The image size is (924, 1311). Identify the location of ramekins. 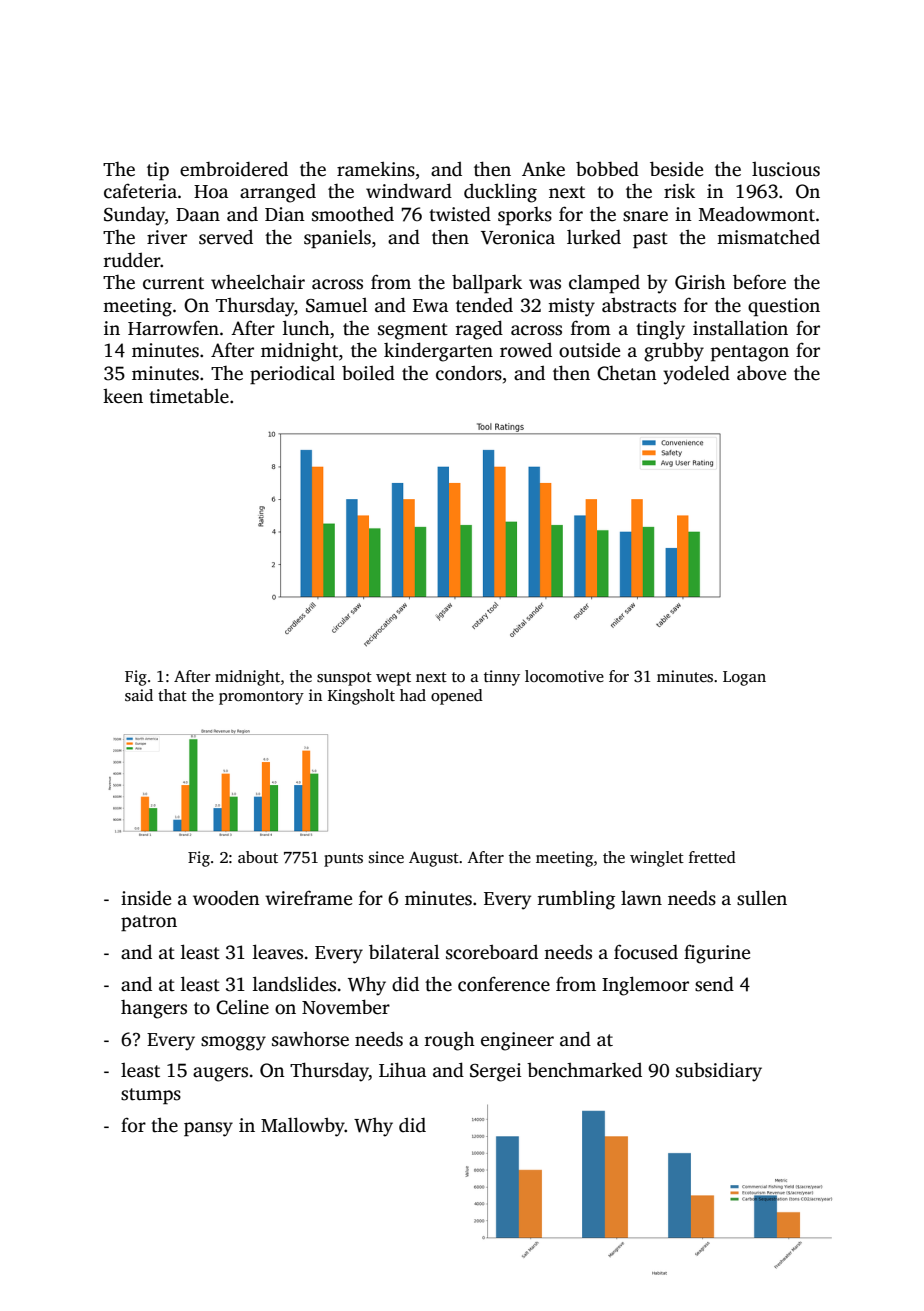
(376, 169).
